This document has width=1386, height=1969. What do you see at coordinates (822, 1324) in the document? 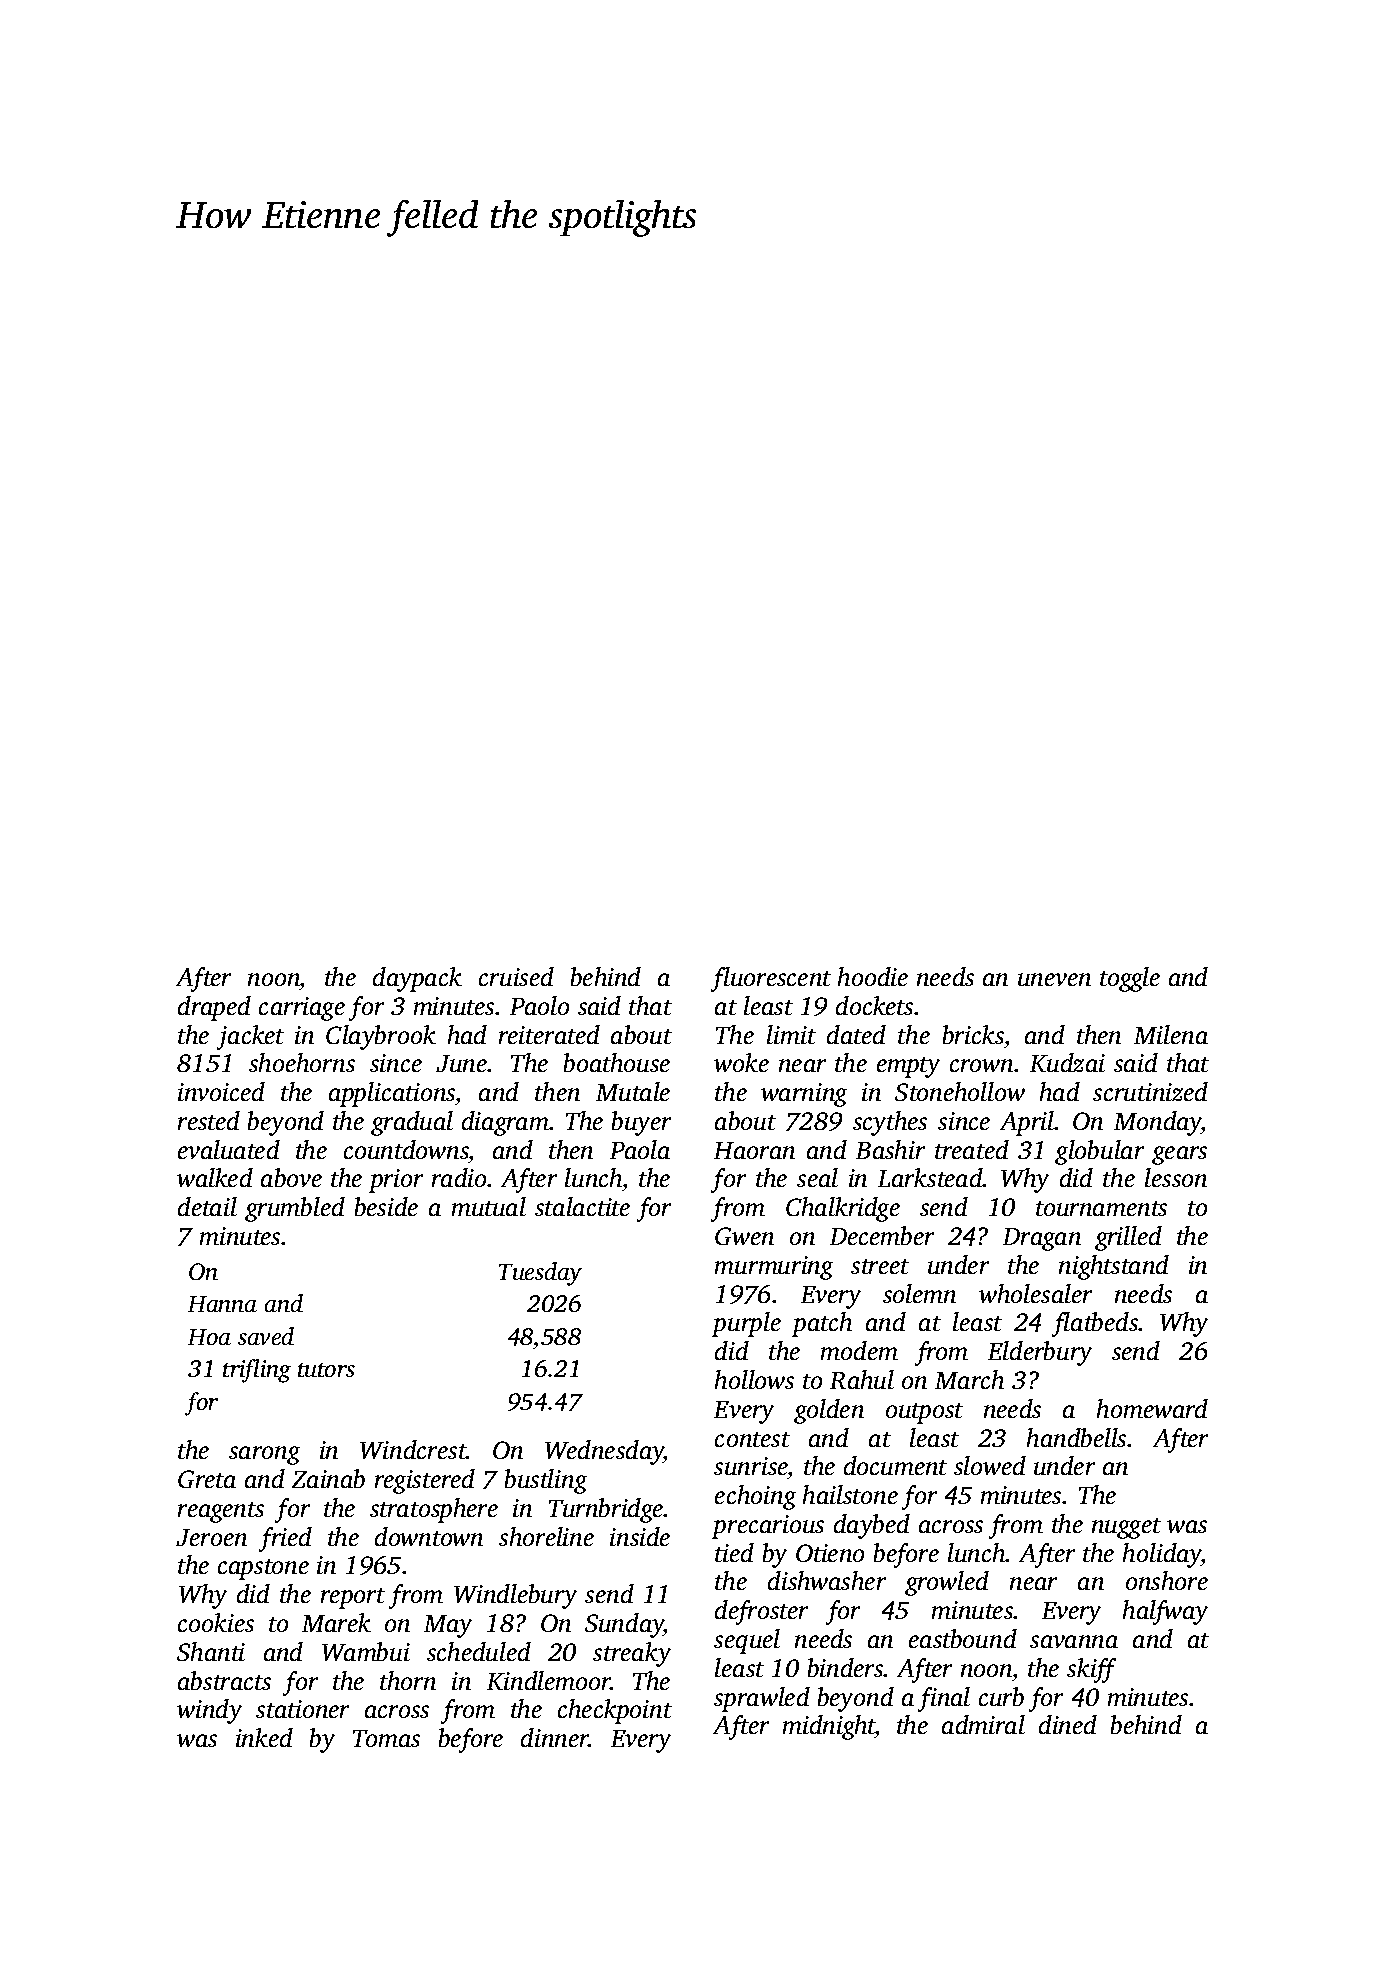
I see `patch` at bounding box center [822, 1324].
